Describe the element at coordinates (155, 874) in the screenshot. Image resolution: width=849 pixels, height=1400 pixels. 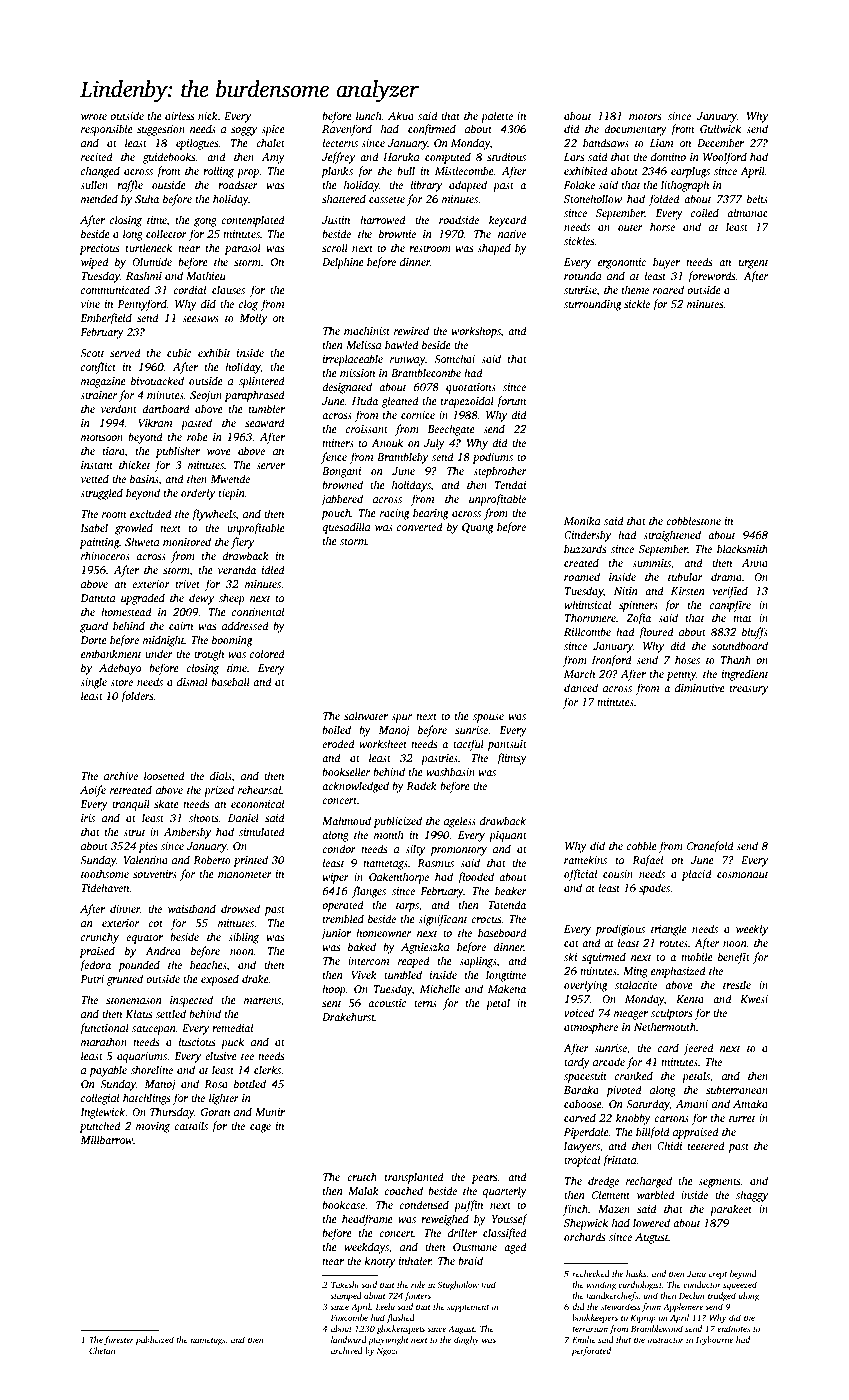
I see `souvenirs` at that location.
